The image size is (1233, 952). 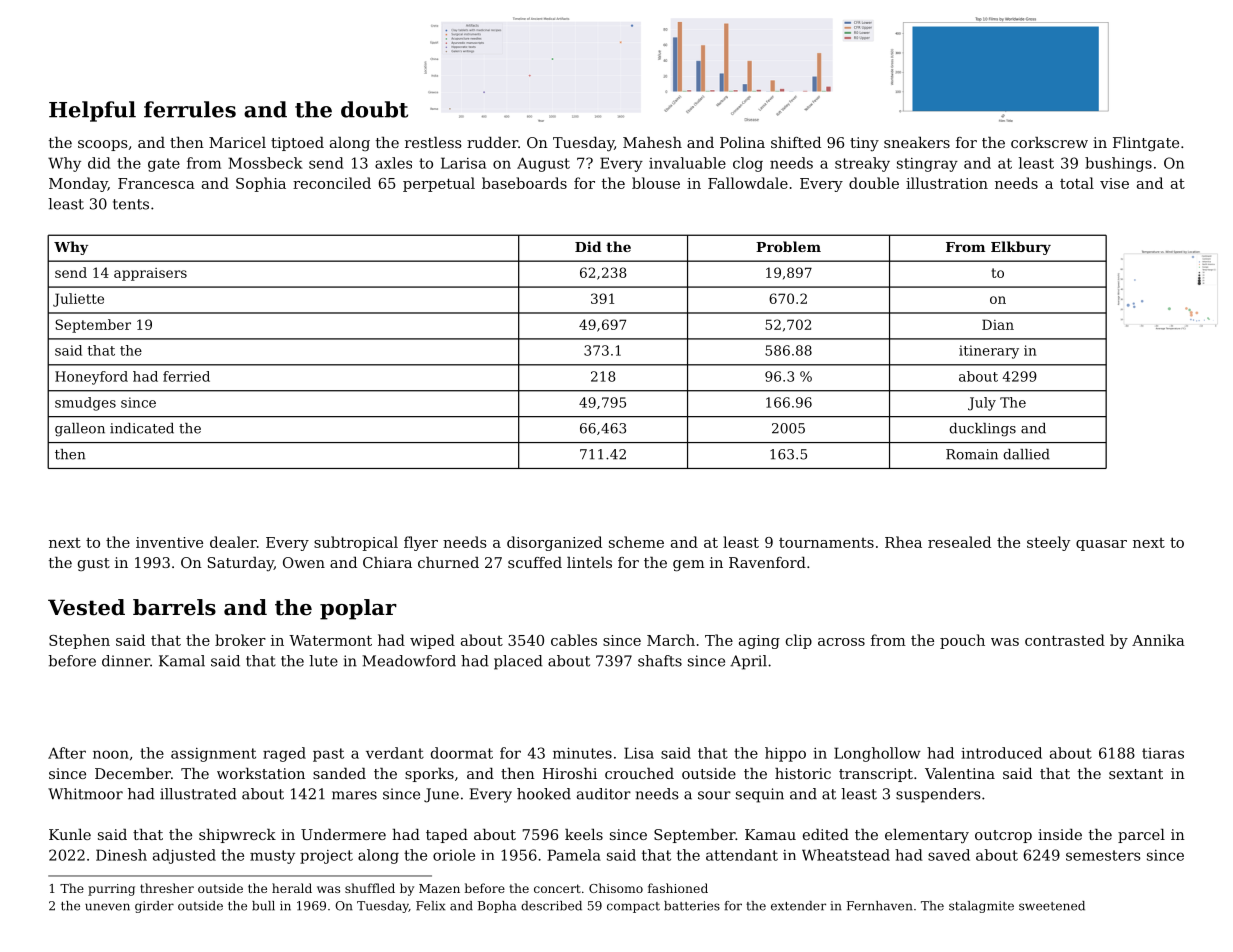 What do you see at coordinates (788, 246) in the page?
I see `Problem` at bounding box center [788, 246].
